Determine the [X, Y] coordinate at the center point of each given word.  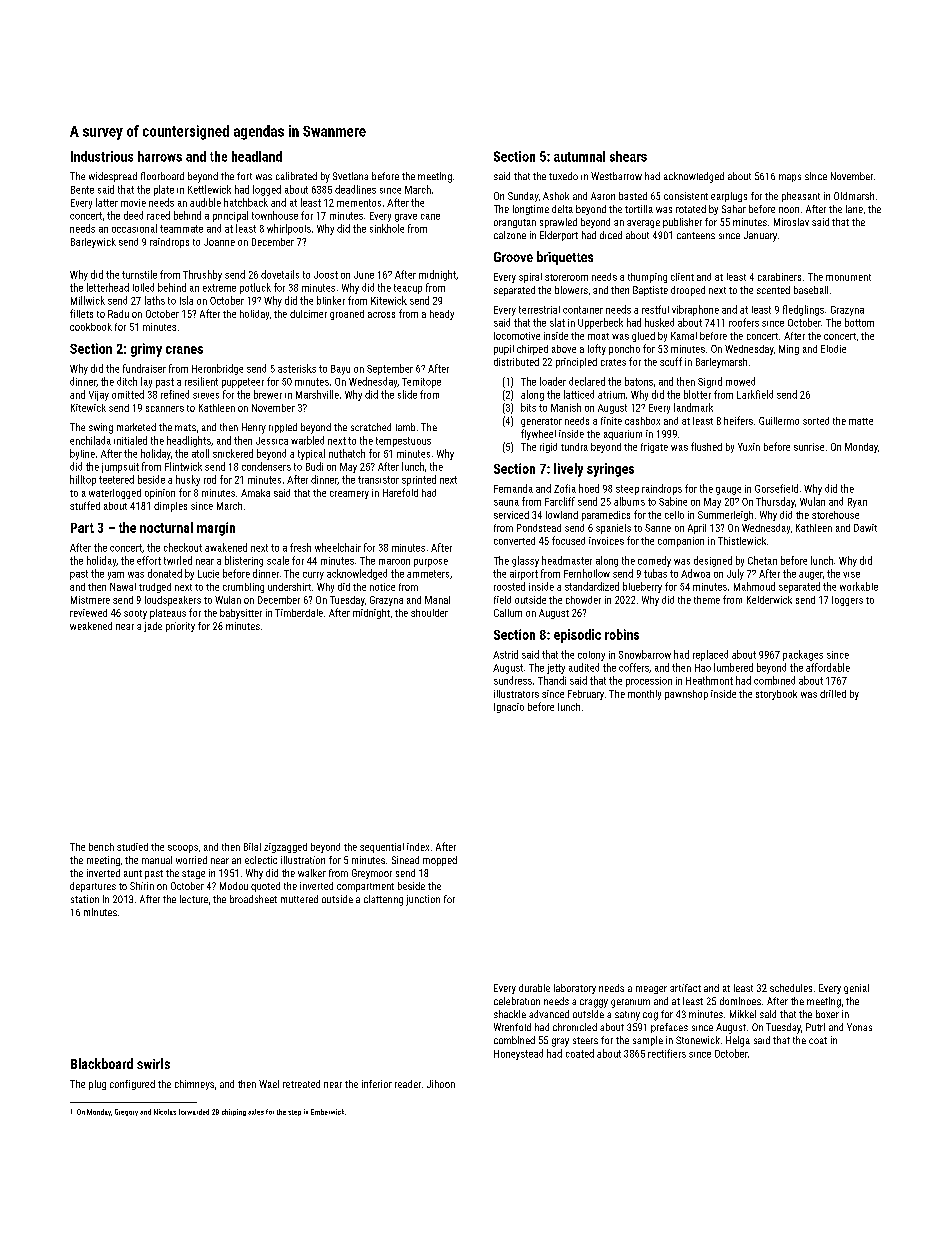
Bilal [252, 847]
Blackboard [102, 1063]
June [364, 275]
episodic [577, 636]
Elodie [833, 349]
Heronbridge [217, 369]
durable [534, 988]
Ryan [857, 503]
